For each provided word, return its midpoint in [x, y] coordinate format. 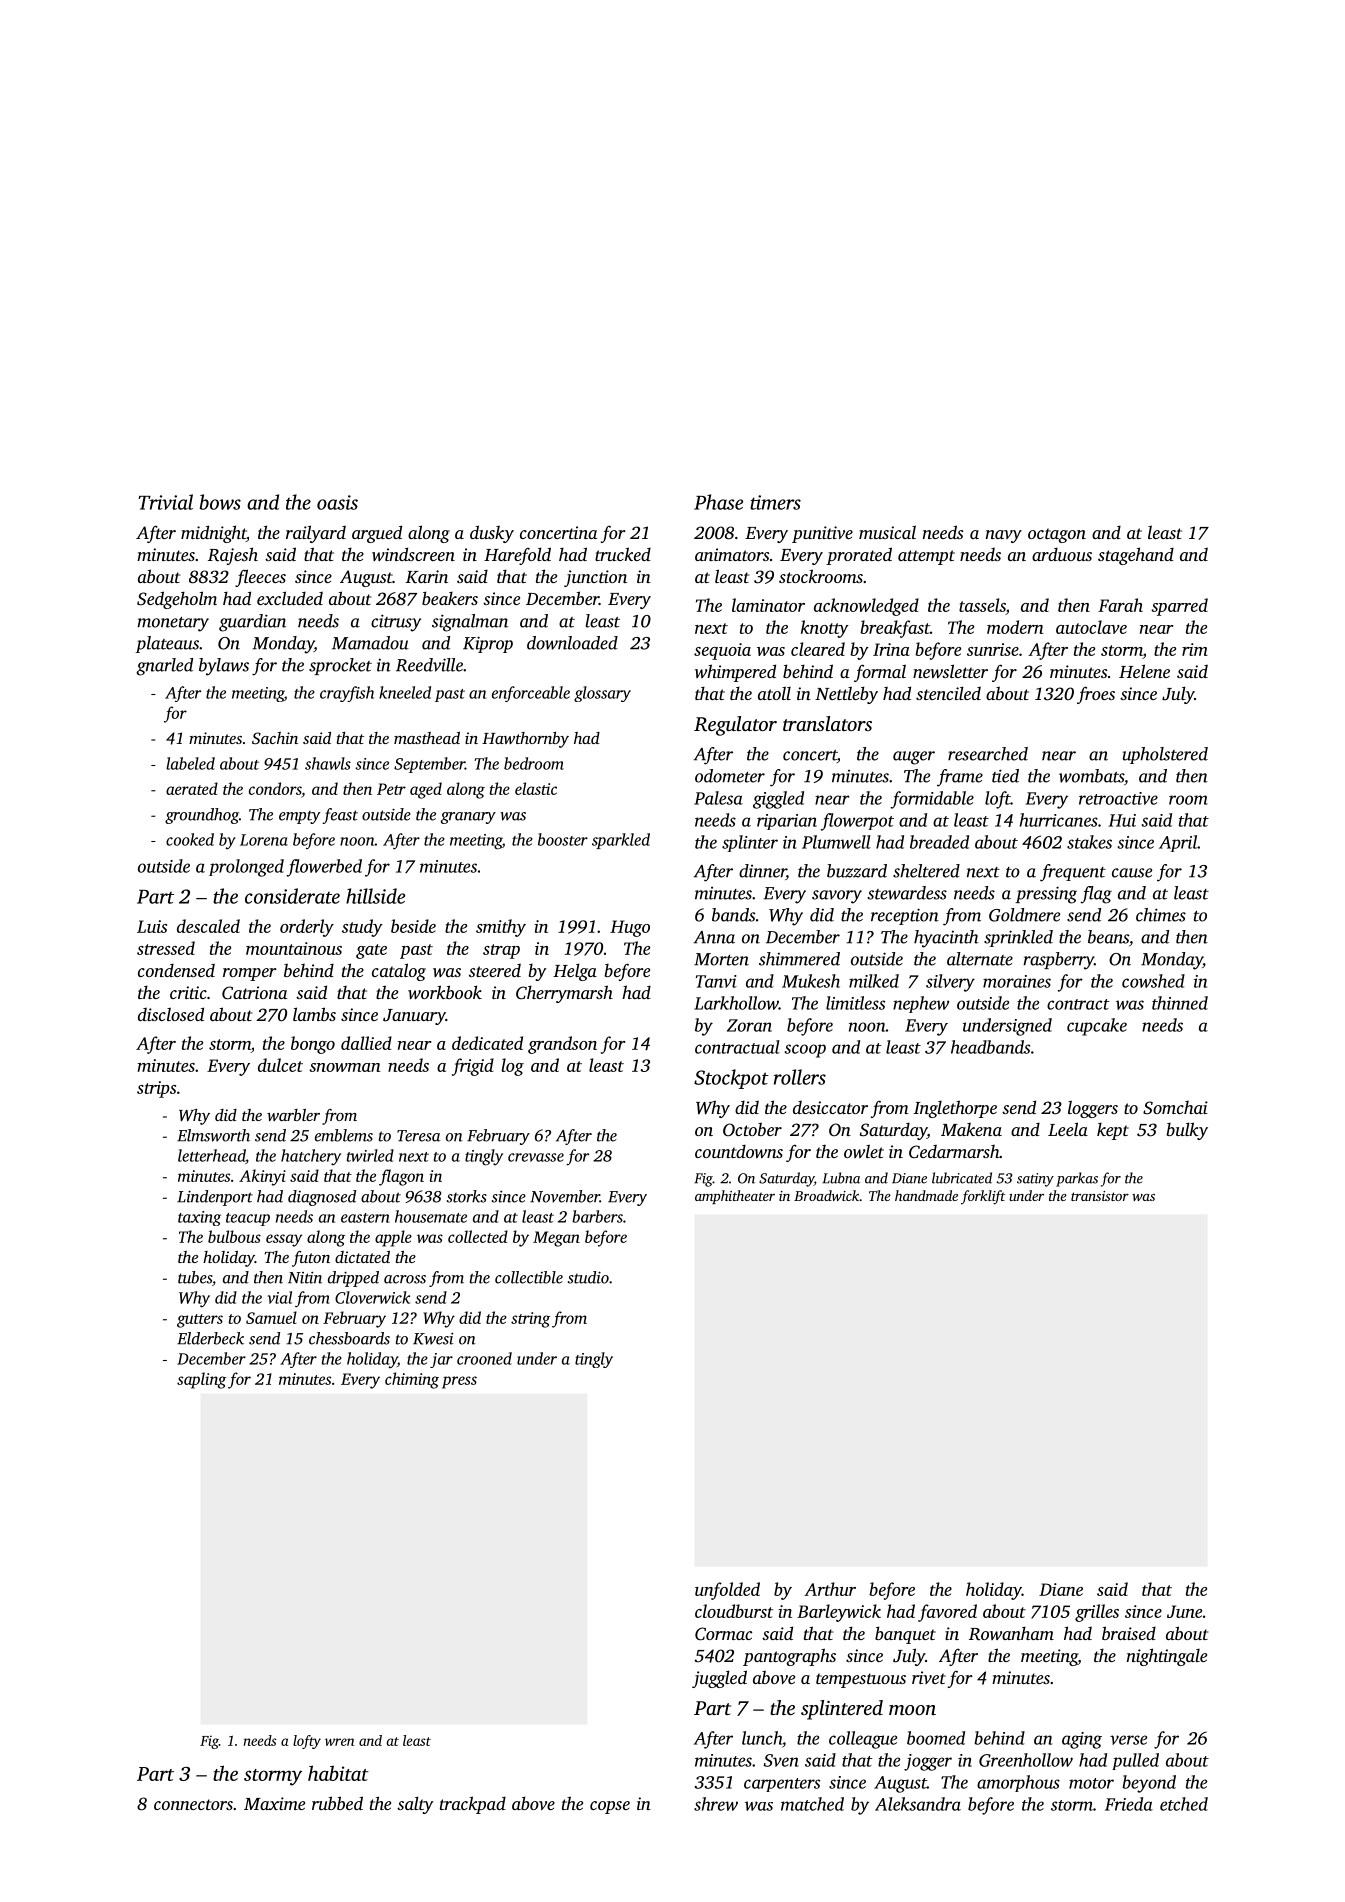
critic [188, 992]
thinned [1180, 1003]
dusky [492, 534]
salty [415, 1805]
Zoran [749, 1025]
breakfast [895, 629]
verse [1128, 1740]
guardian [252, 623]
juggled [719, 1679]
